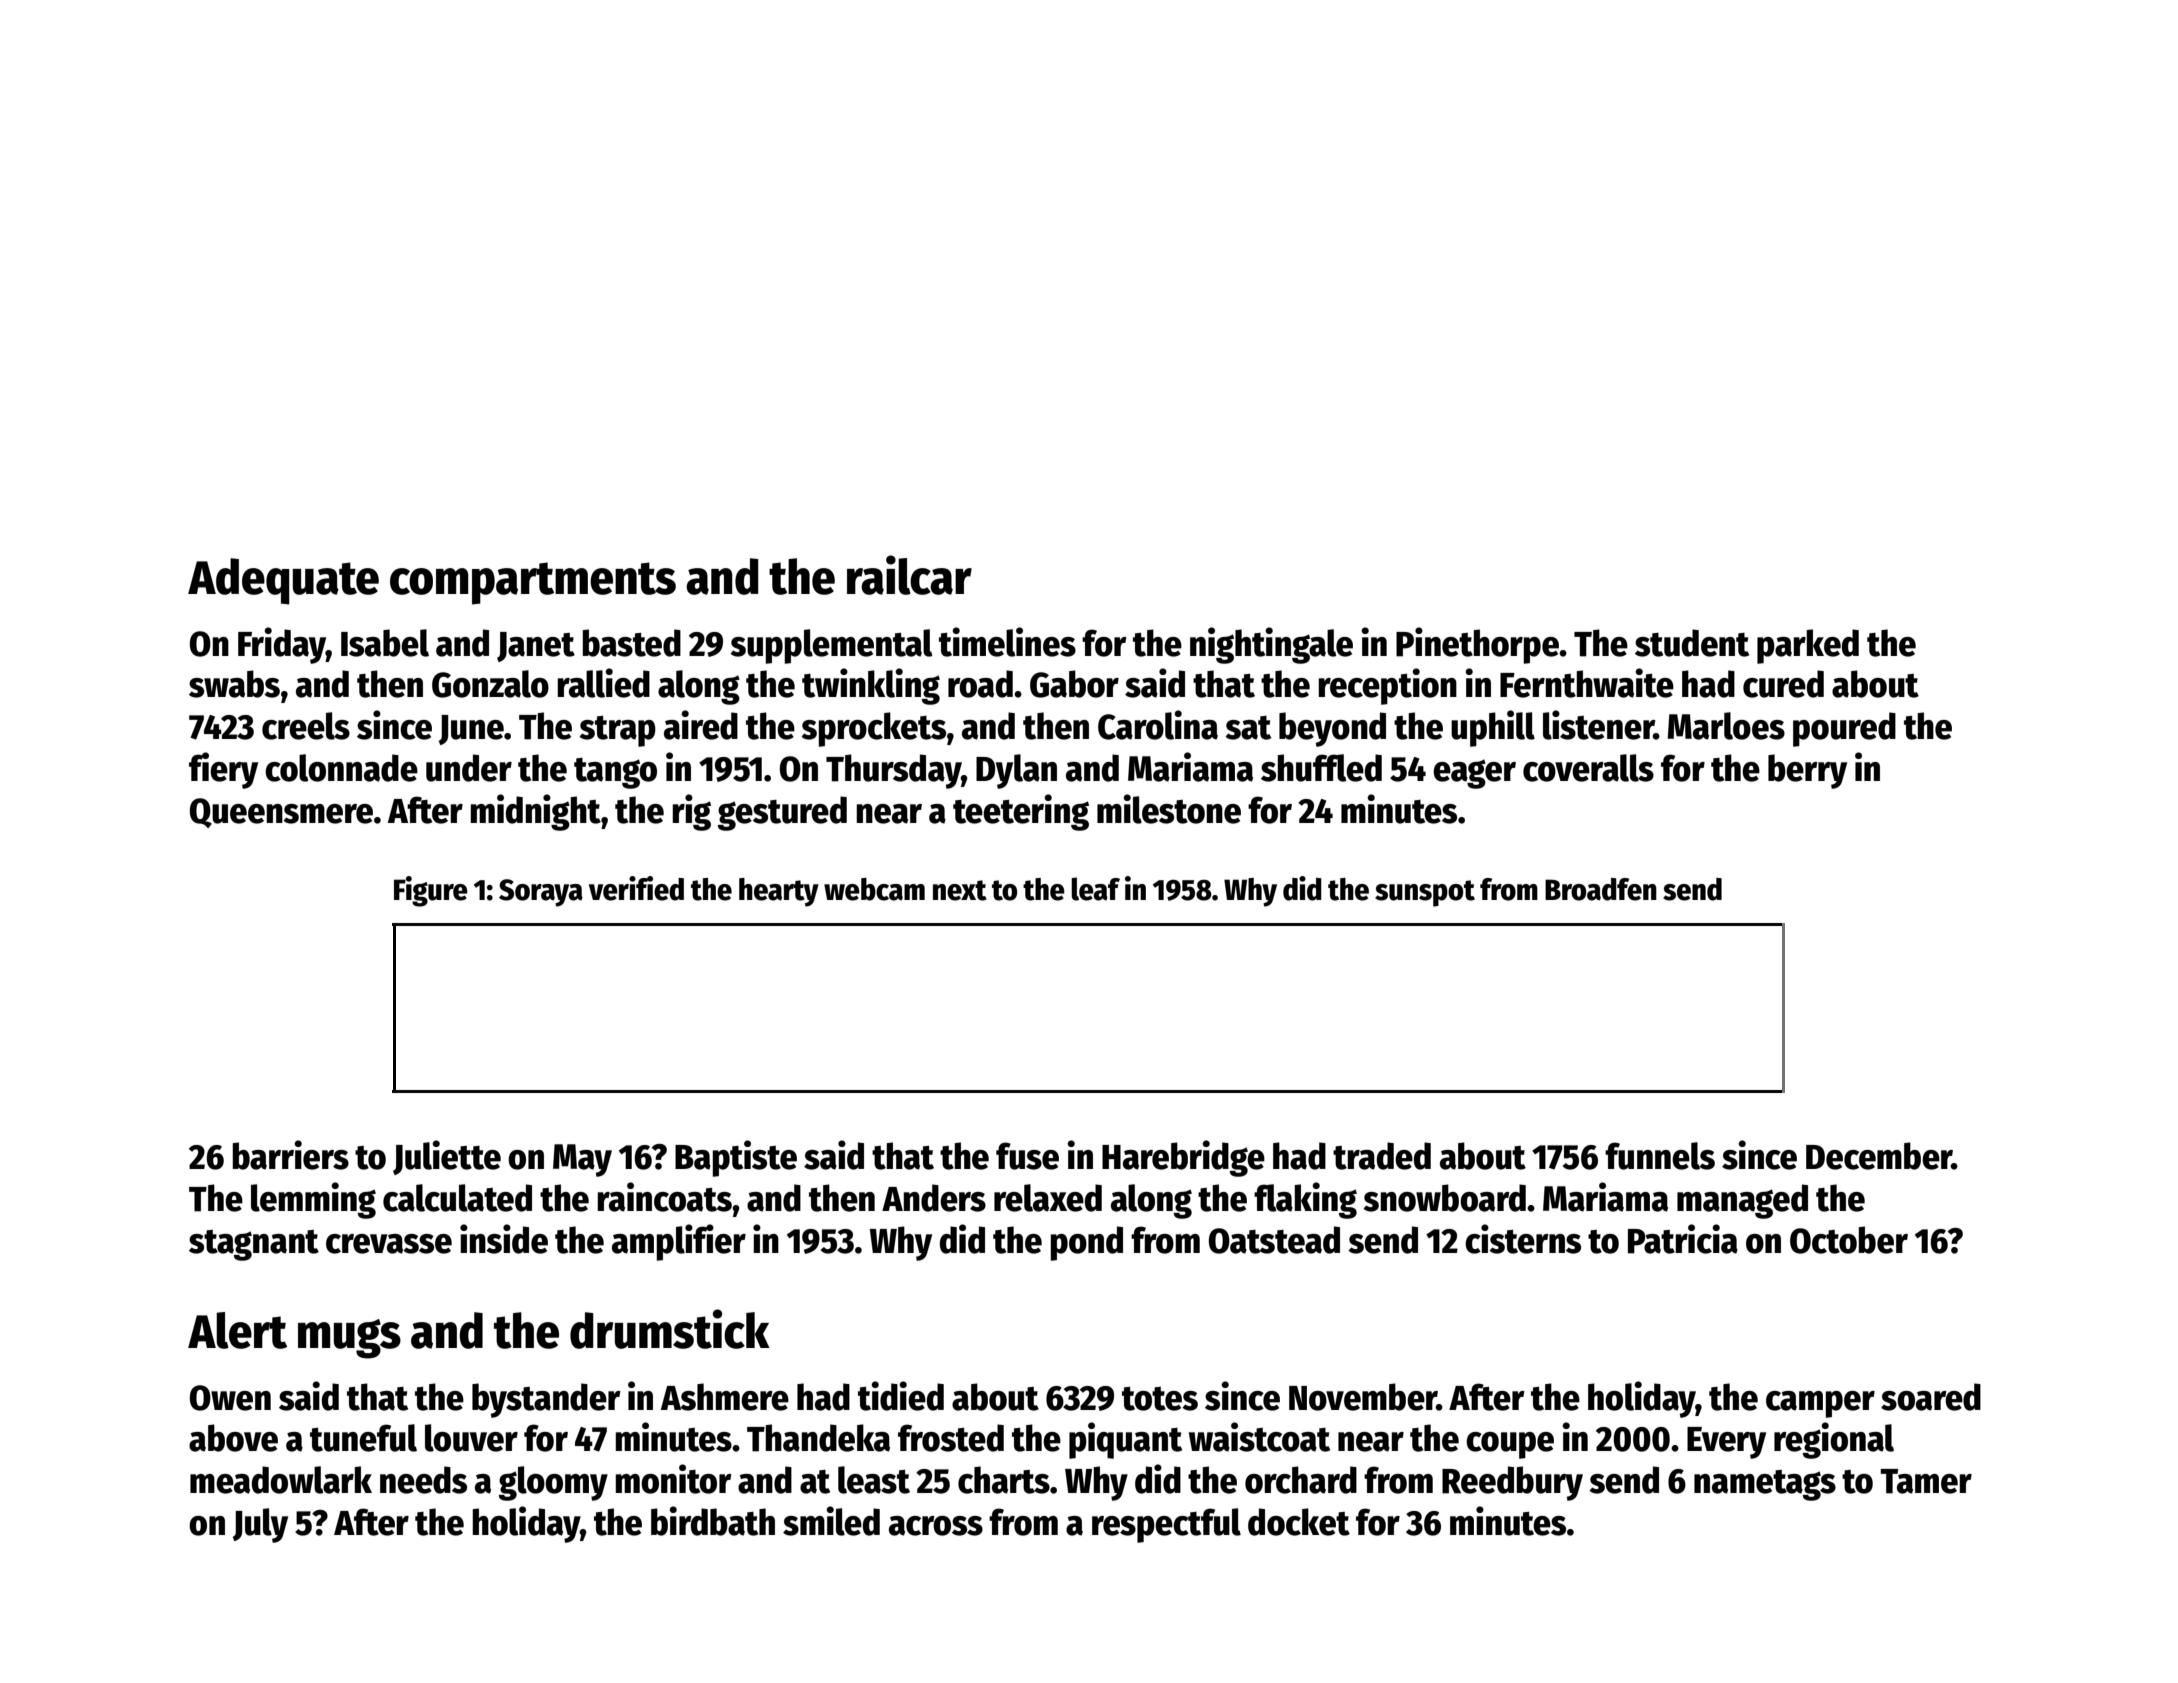  Describe the element at coordinates (260, 1525) in the image. I see `July` at that location.
